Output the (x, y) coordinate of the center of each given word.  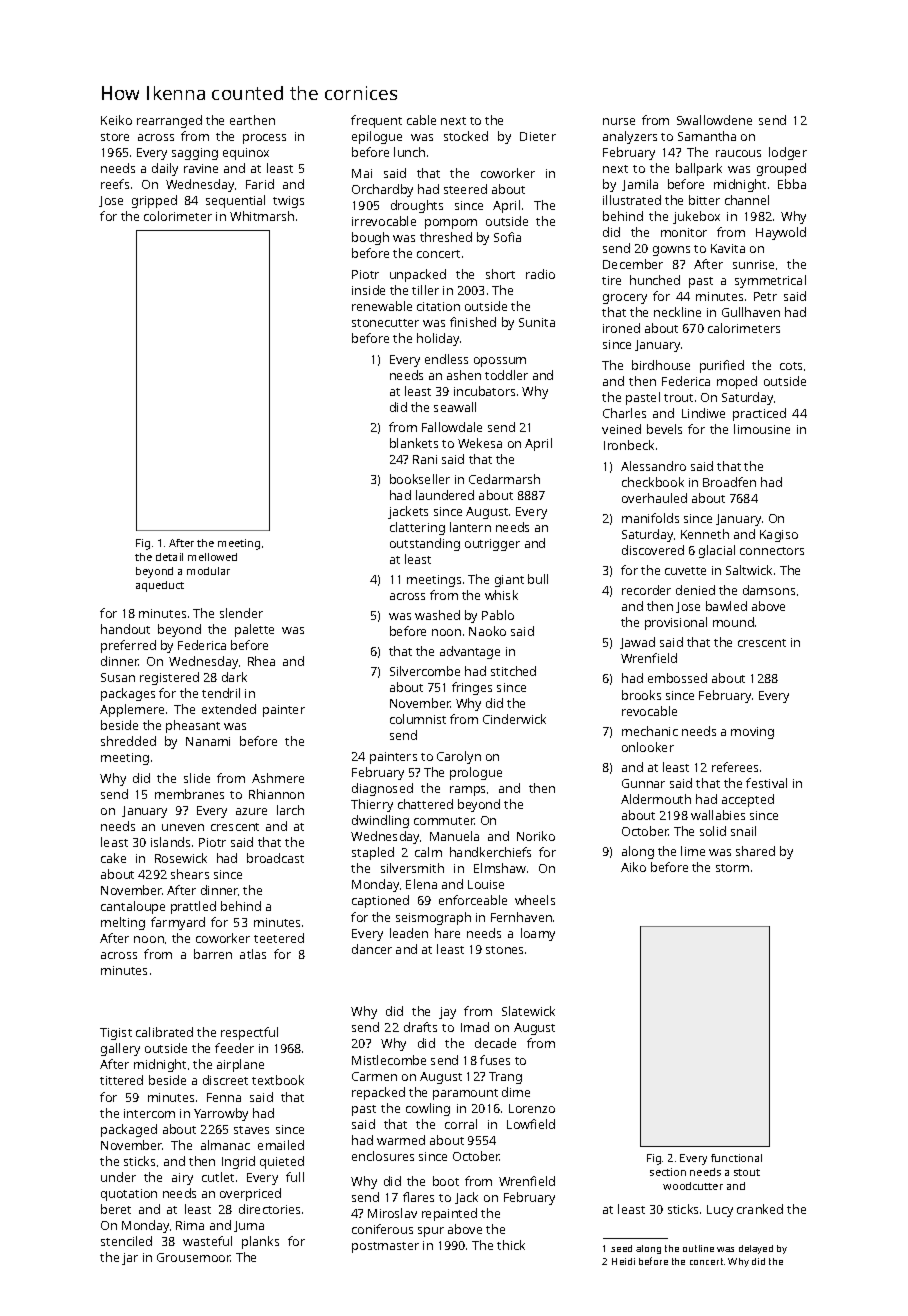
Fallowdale (452, 427)
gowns (671, 251)
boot (446, 1181)
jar (130, 1259)
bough (370, 238)
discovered (653, 550)
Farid (260, 184)
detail (169, 557)
